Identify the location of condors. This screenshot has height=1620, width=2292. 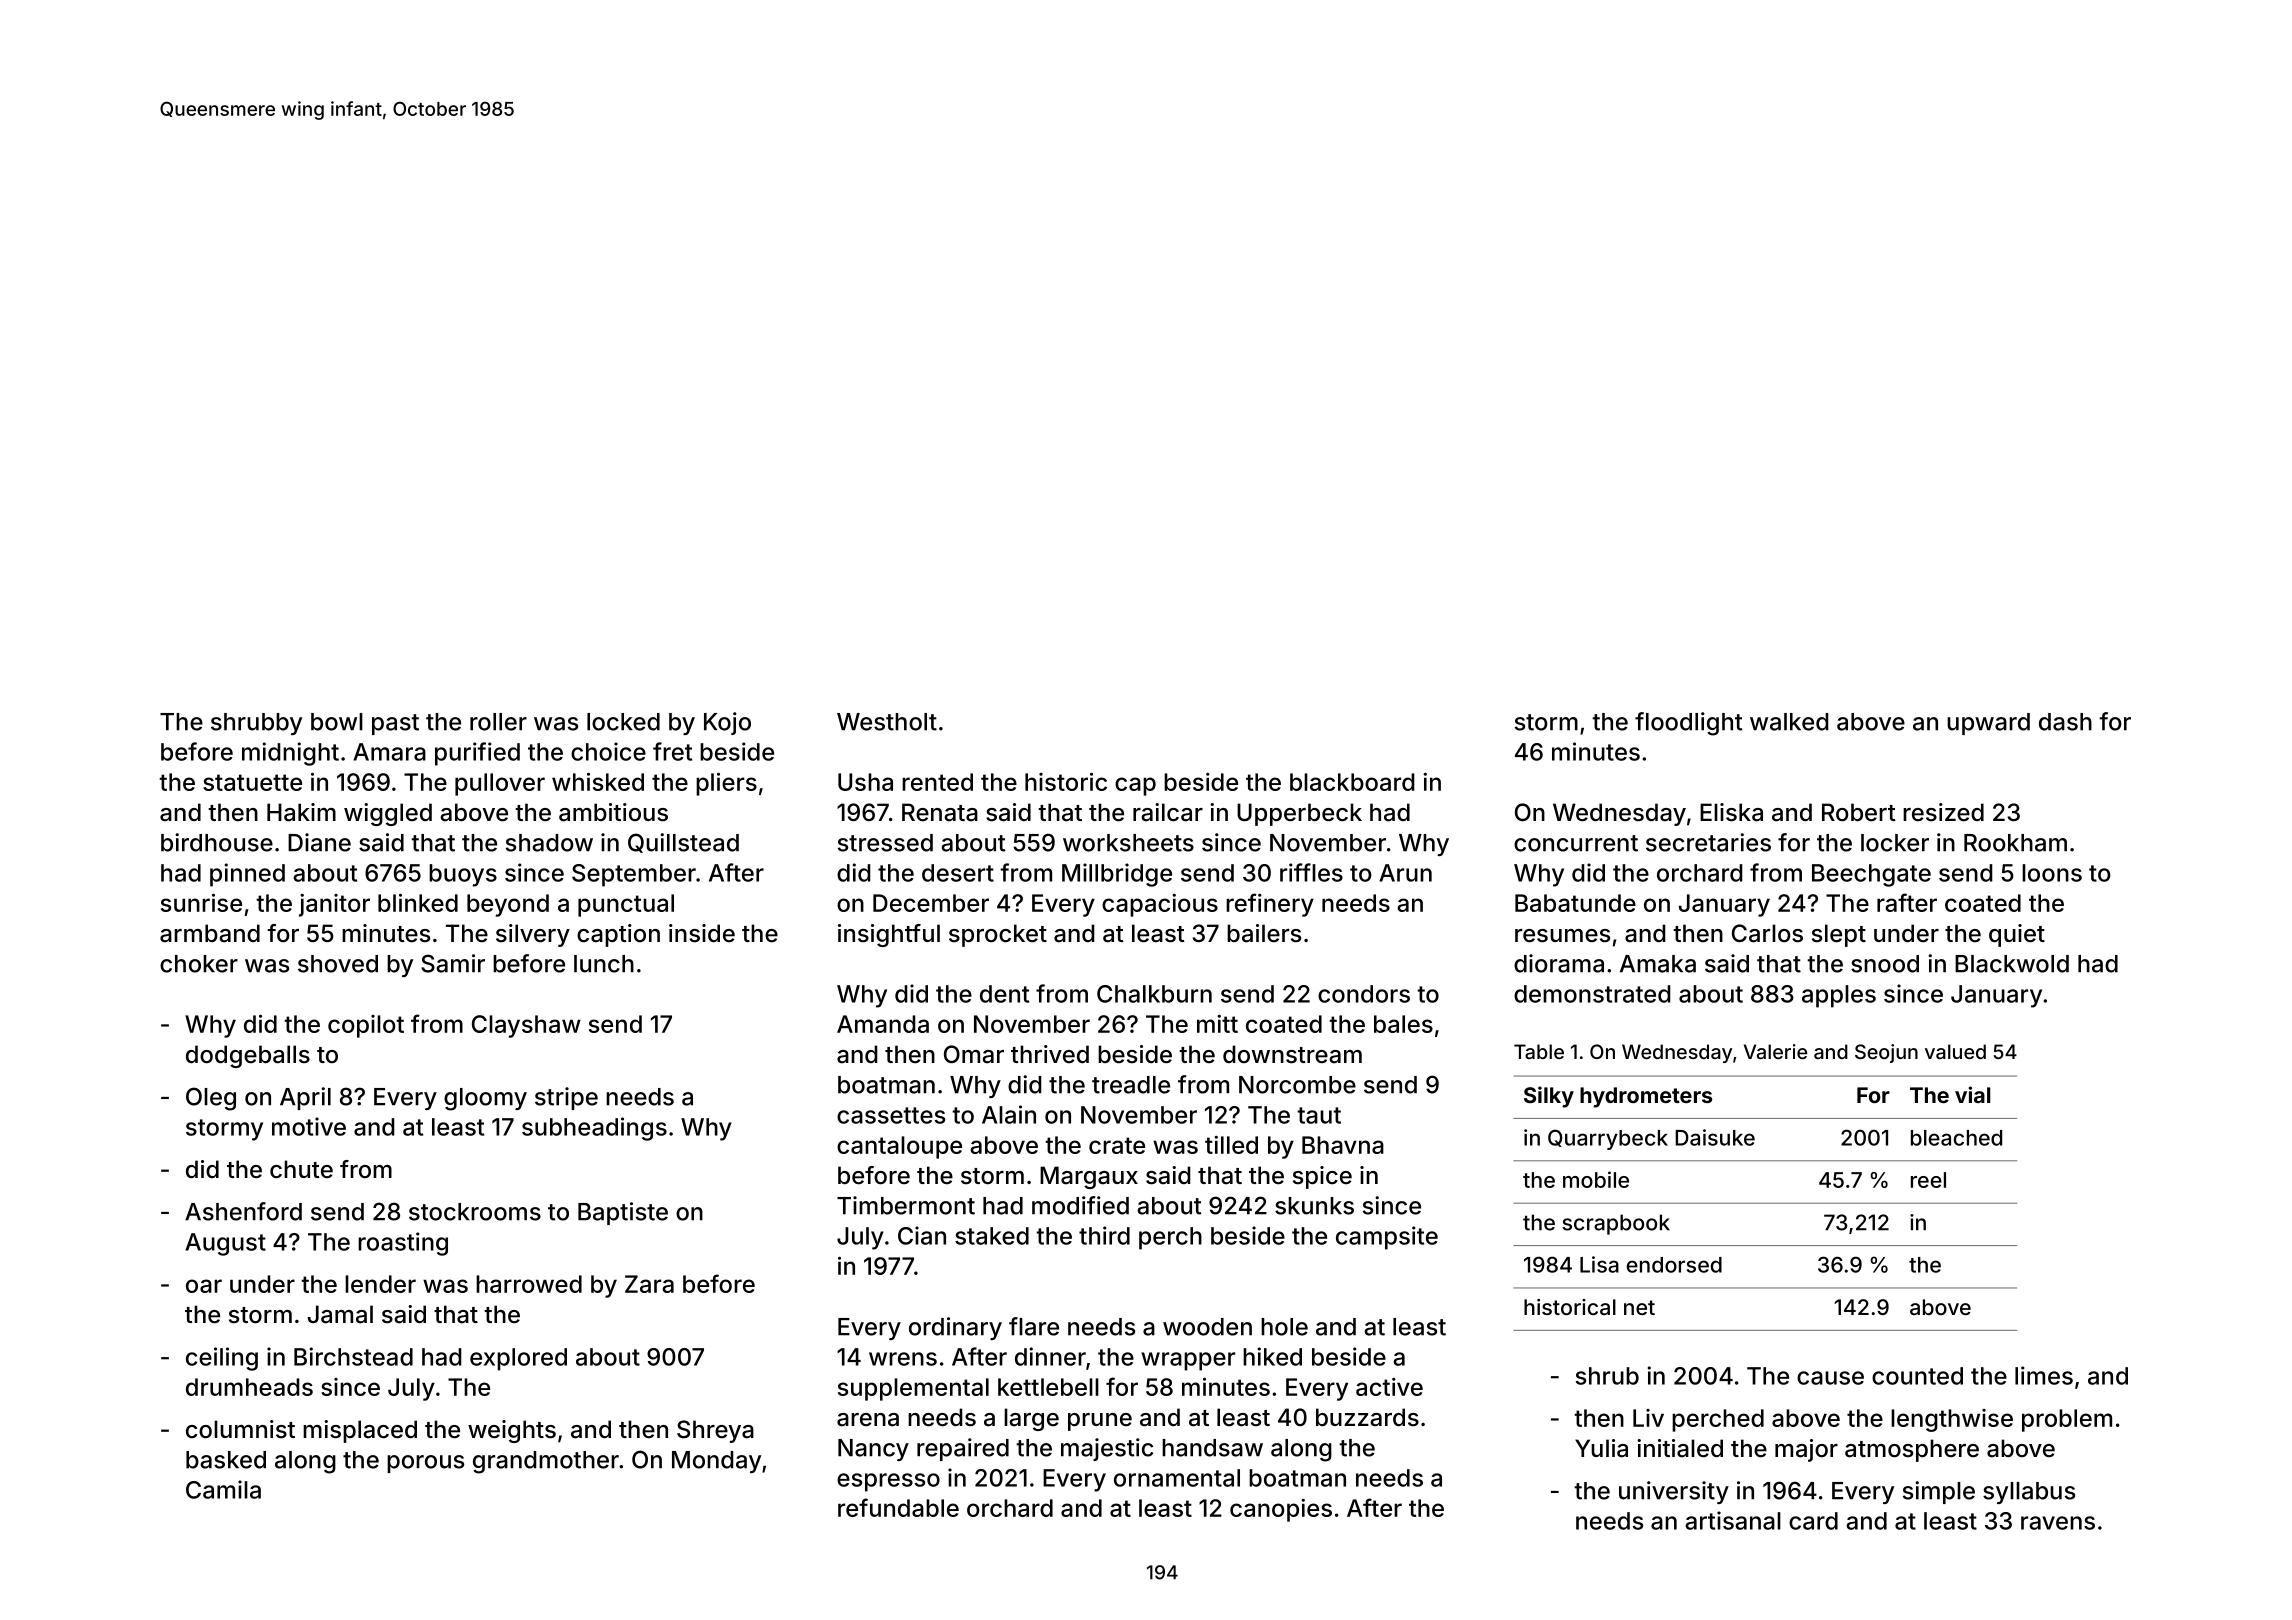
(1364, 994).
